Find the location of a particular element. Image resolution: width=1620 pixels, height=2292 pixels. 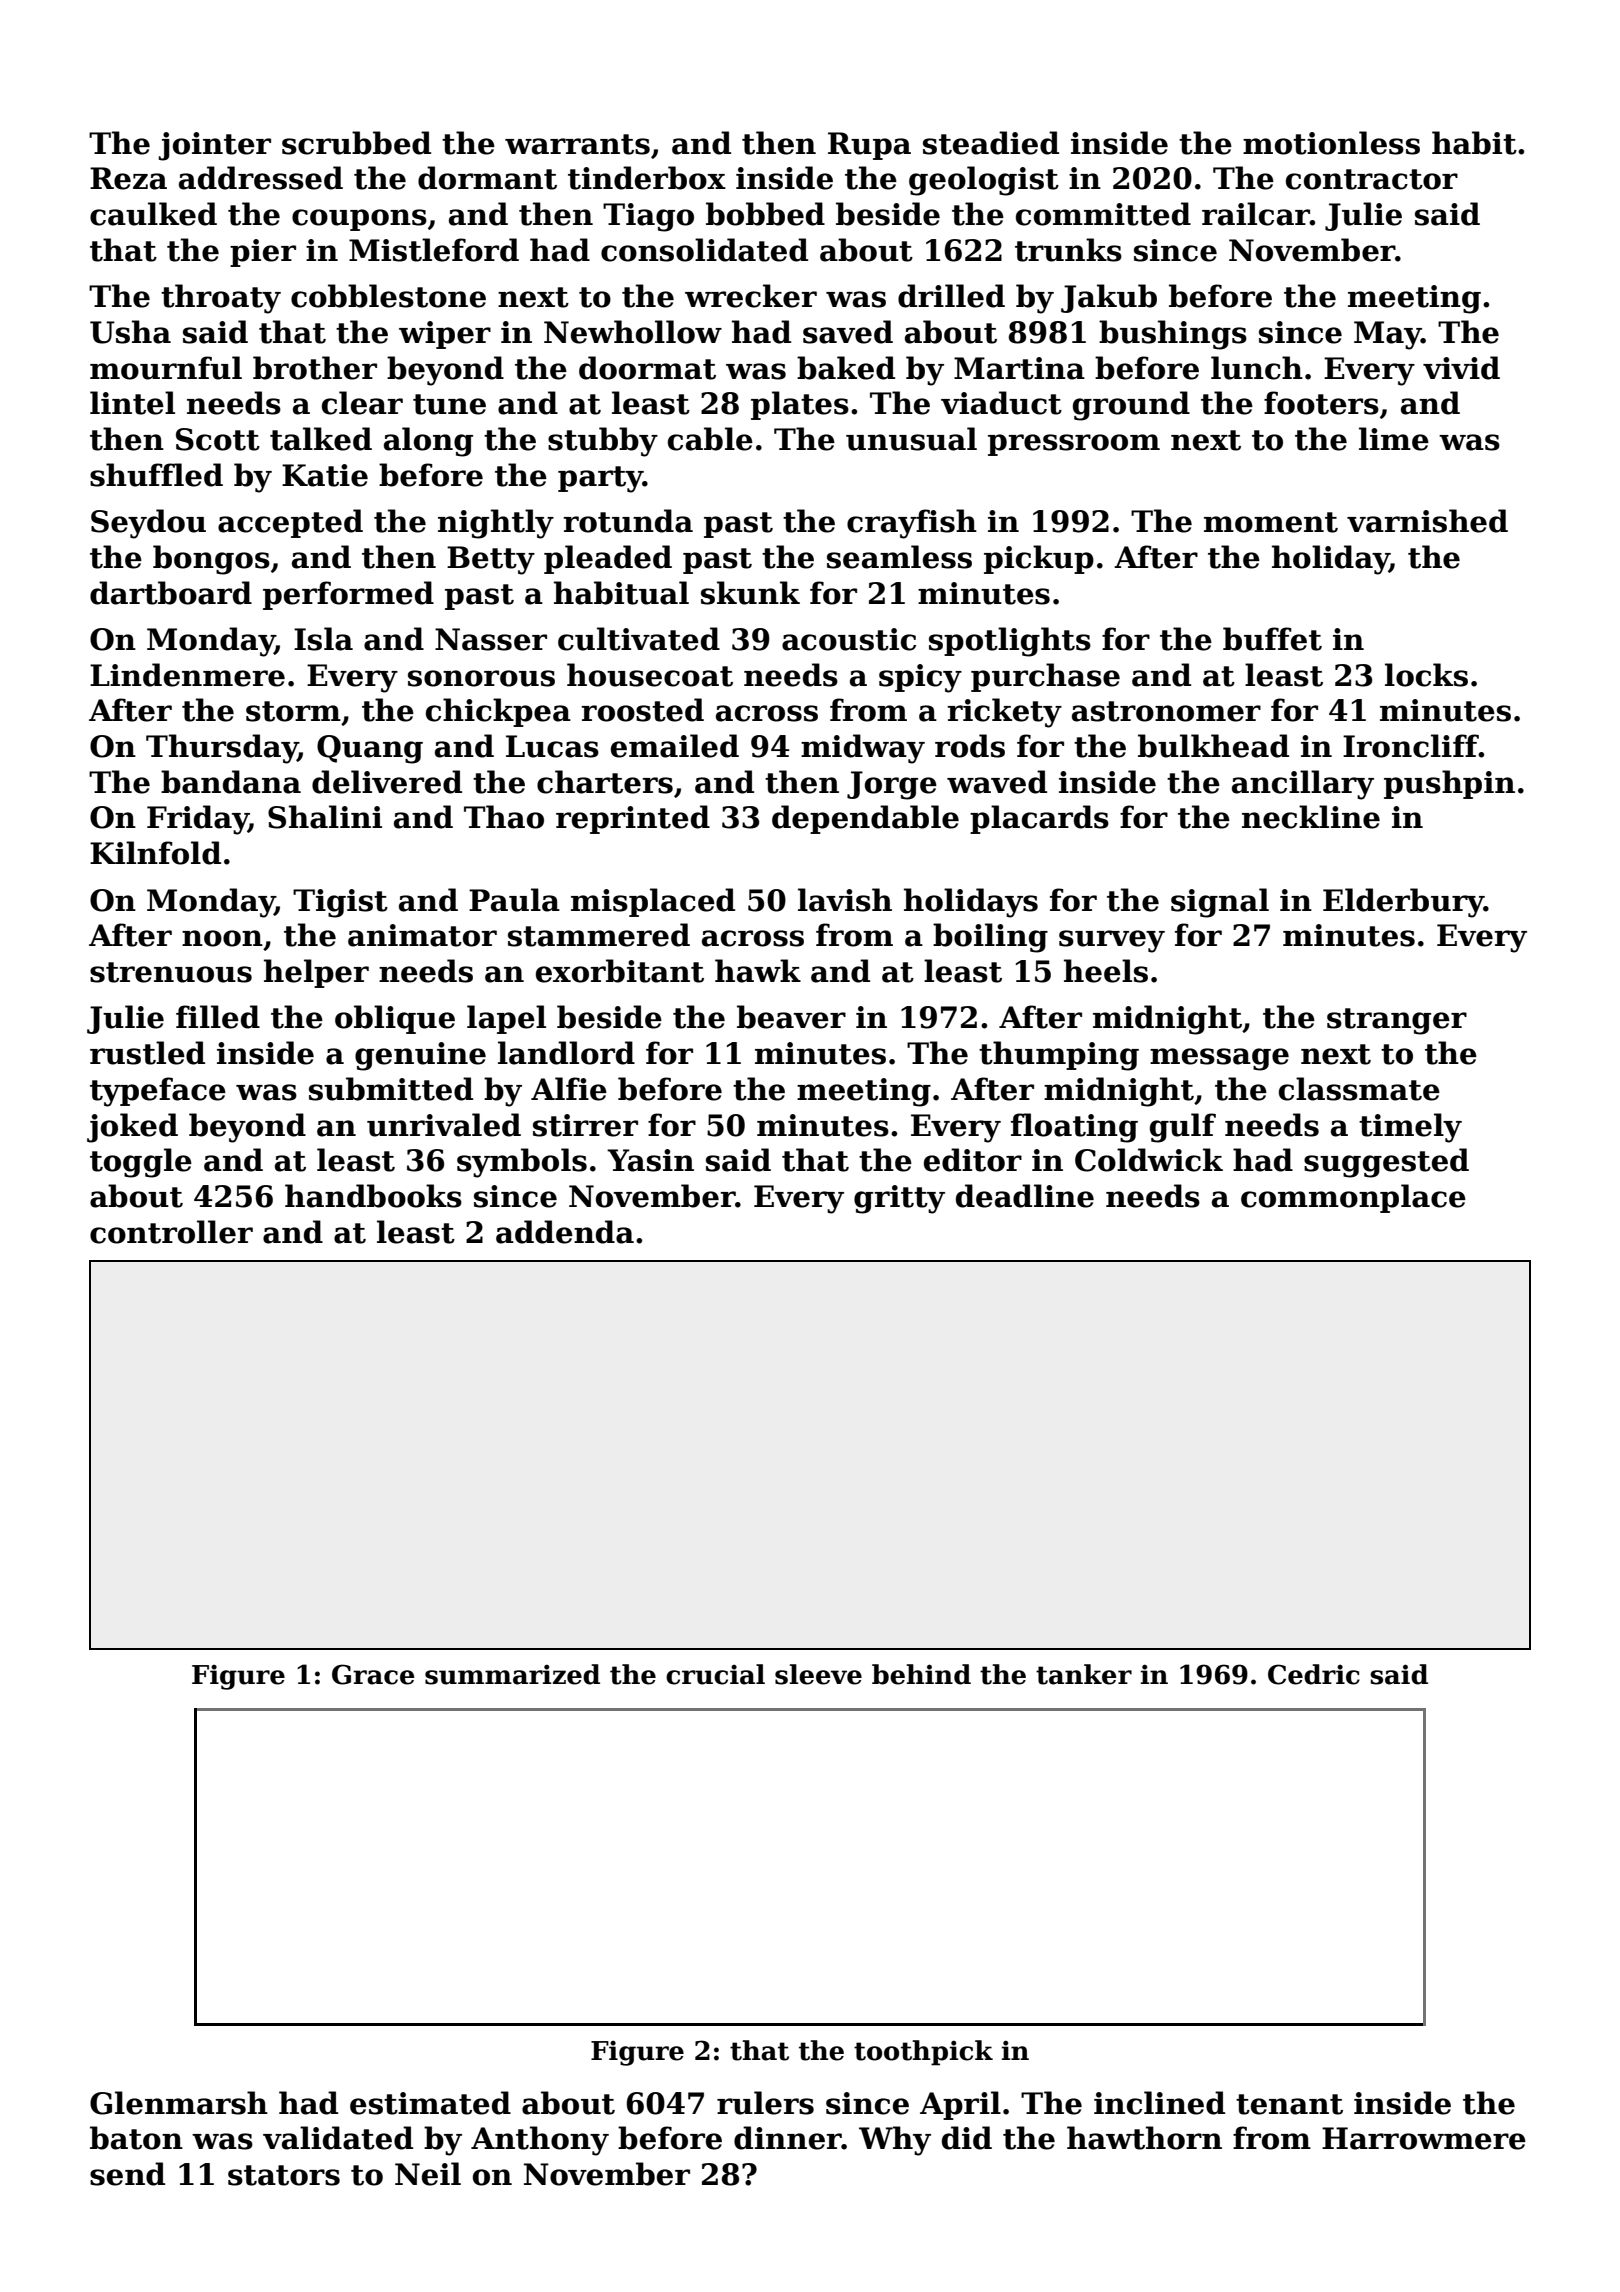

typeface is located at coordinates (158, 1092).
